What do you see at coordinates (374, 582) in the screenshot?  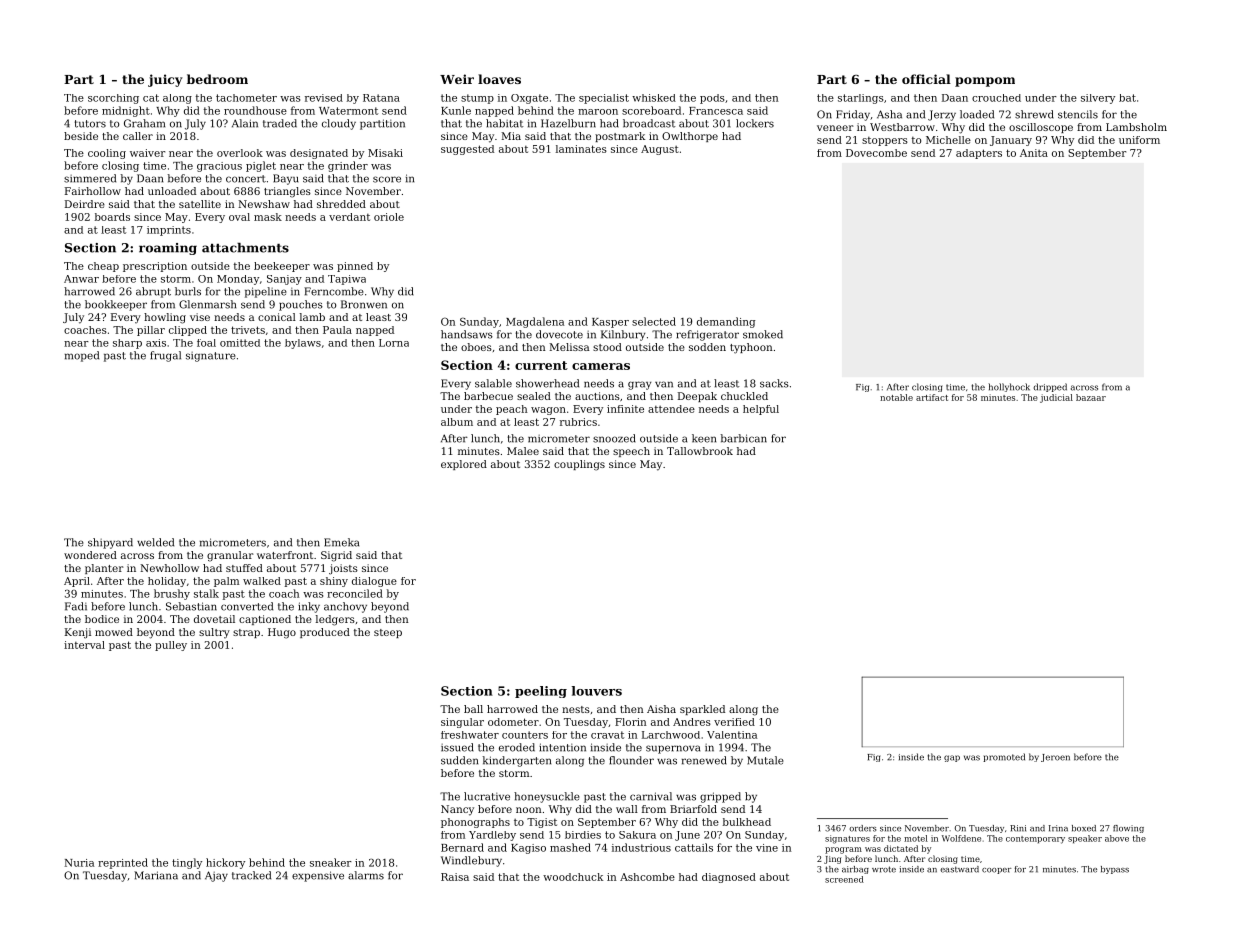 I see `dialogue` at bounding box center [374, 582].
